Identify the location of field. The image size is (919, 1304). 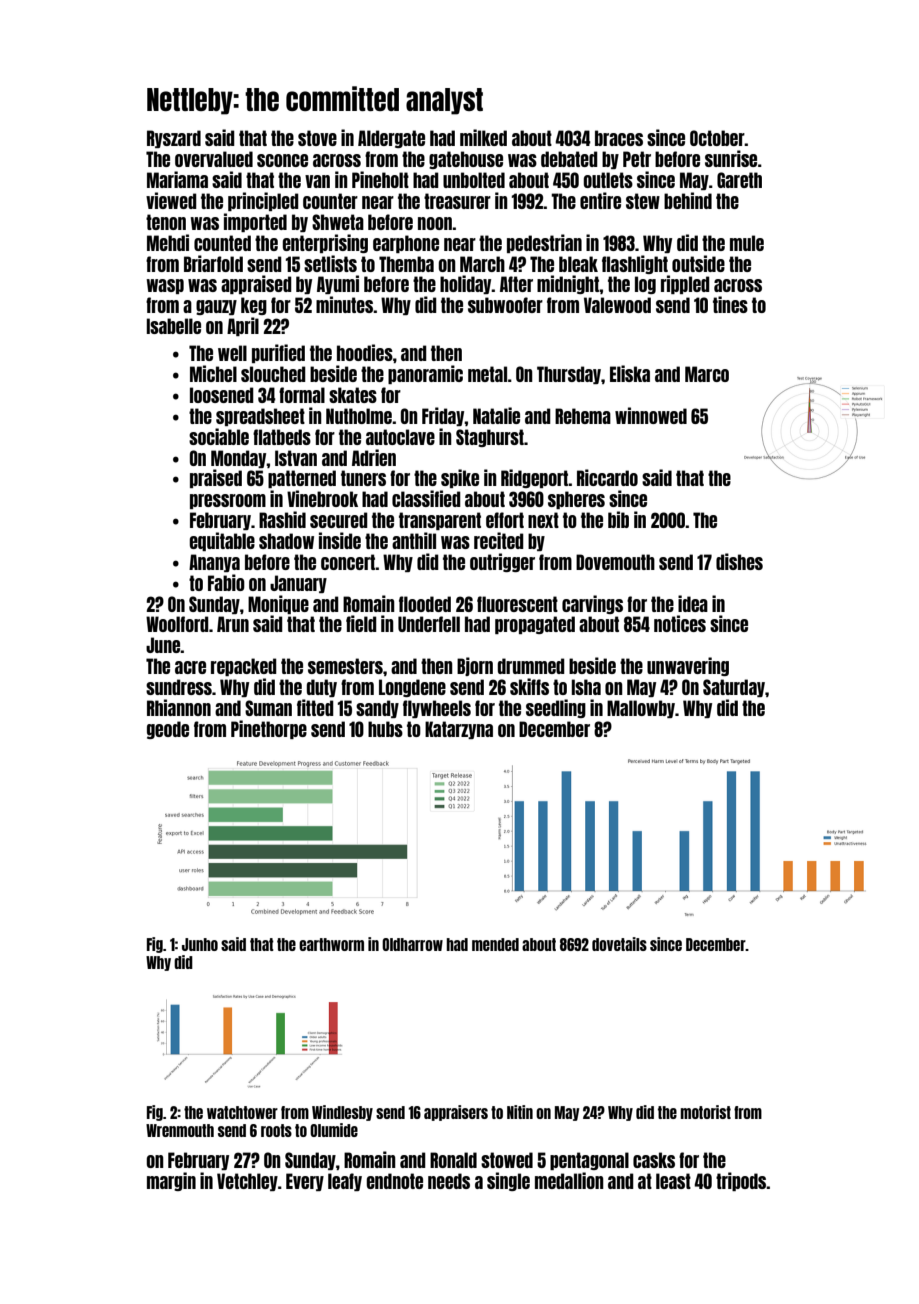
(361, 623).
